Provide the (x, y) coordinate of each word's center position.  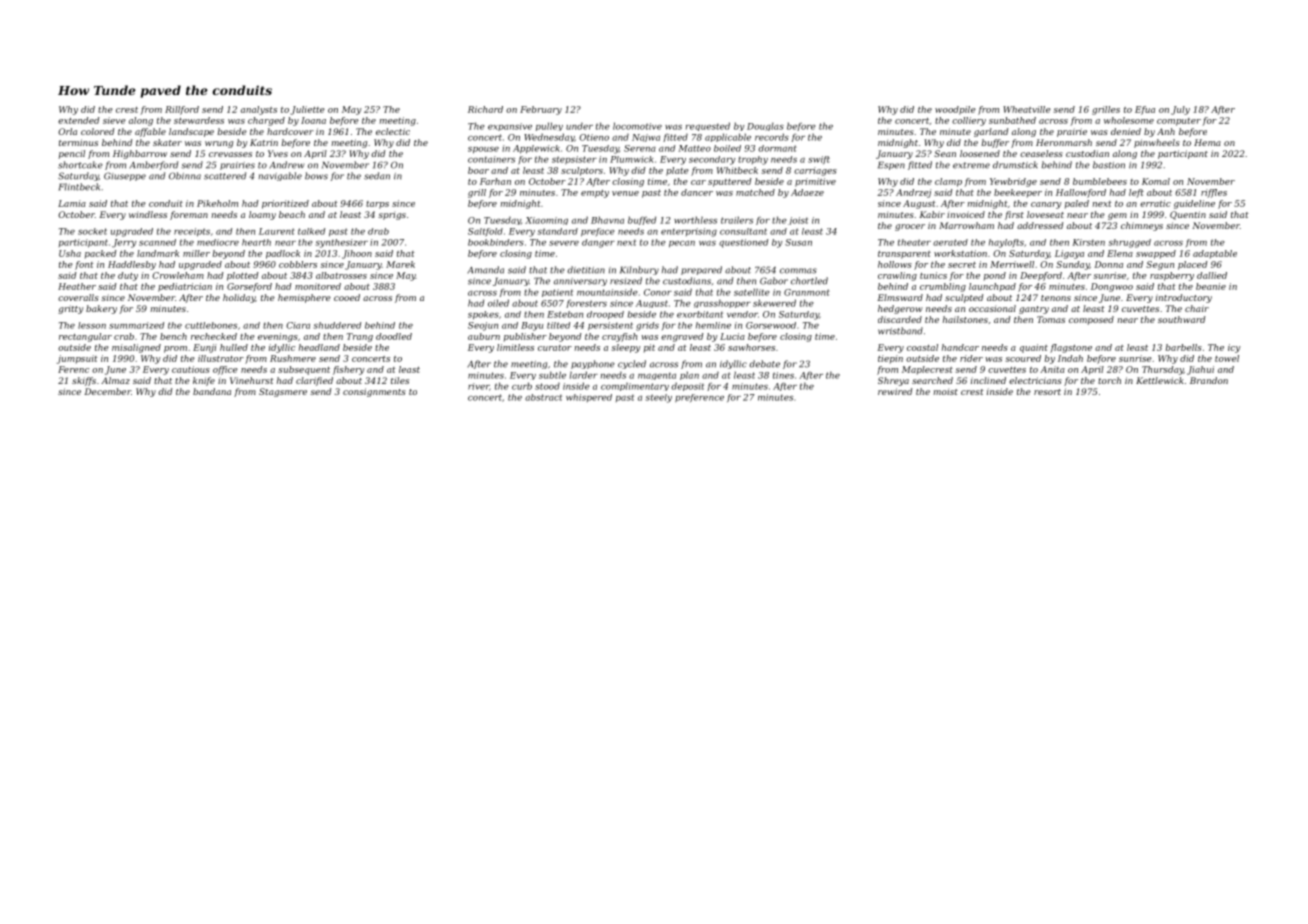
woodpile (955, 110)
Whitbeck (737, 170)
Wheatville (1027, 109)
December (107, 391)
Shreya (893, 381)
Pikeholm (217, 203)
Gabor (774, 281)
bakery (101, 309)
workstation (960, 253)
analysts (259, 110)
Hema (1207, 142)
